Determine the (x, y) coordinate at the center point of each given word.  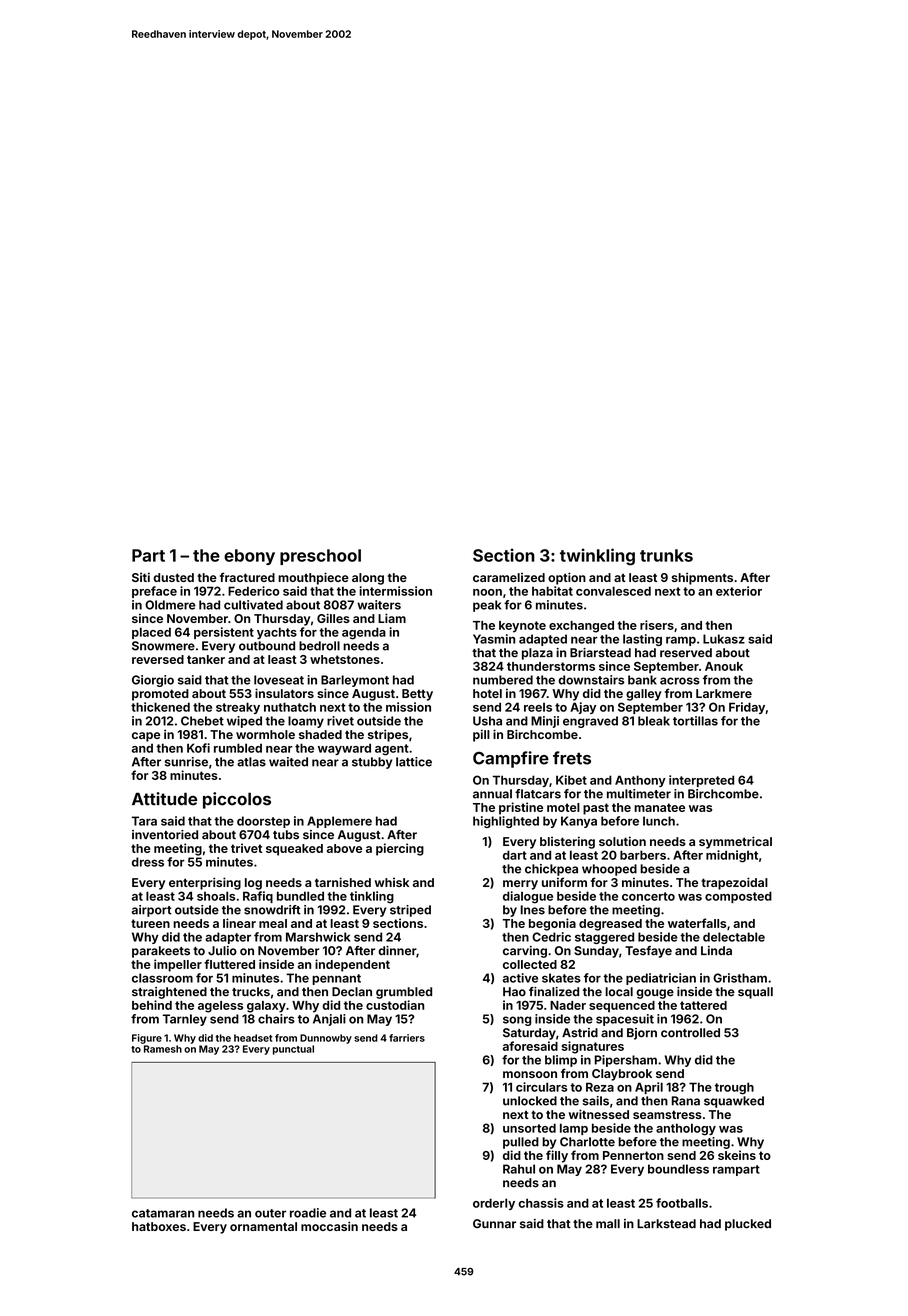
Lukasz (724, 639)
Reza (600, 1087)
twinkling (597, 557)
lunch (659, 821)
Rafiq (258, 897)
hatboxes (159, 1226)
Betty (417, 695)
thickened (160, 707)
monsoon (530, 1074)
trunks (666, 555)
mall (608, 1224)
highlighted (506, 822)
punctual (293, 1050)
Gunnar (494, 1224)
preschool (320, 557)
